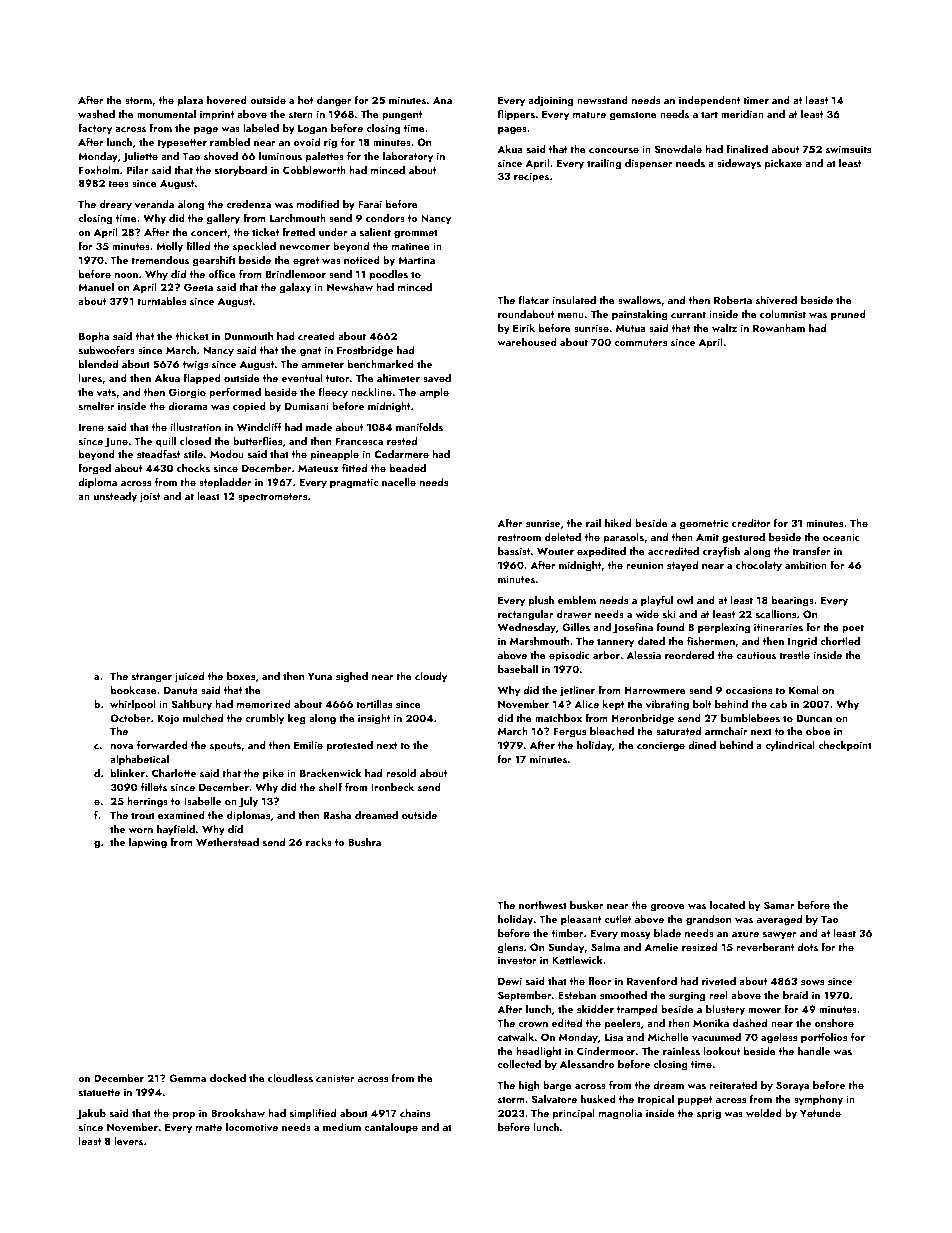  I want to click on sighed, so click(352, 677).
